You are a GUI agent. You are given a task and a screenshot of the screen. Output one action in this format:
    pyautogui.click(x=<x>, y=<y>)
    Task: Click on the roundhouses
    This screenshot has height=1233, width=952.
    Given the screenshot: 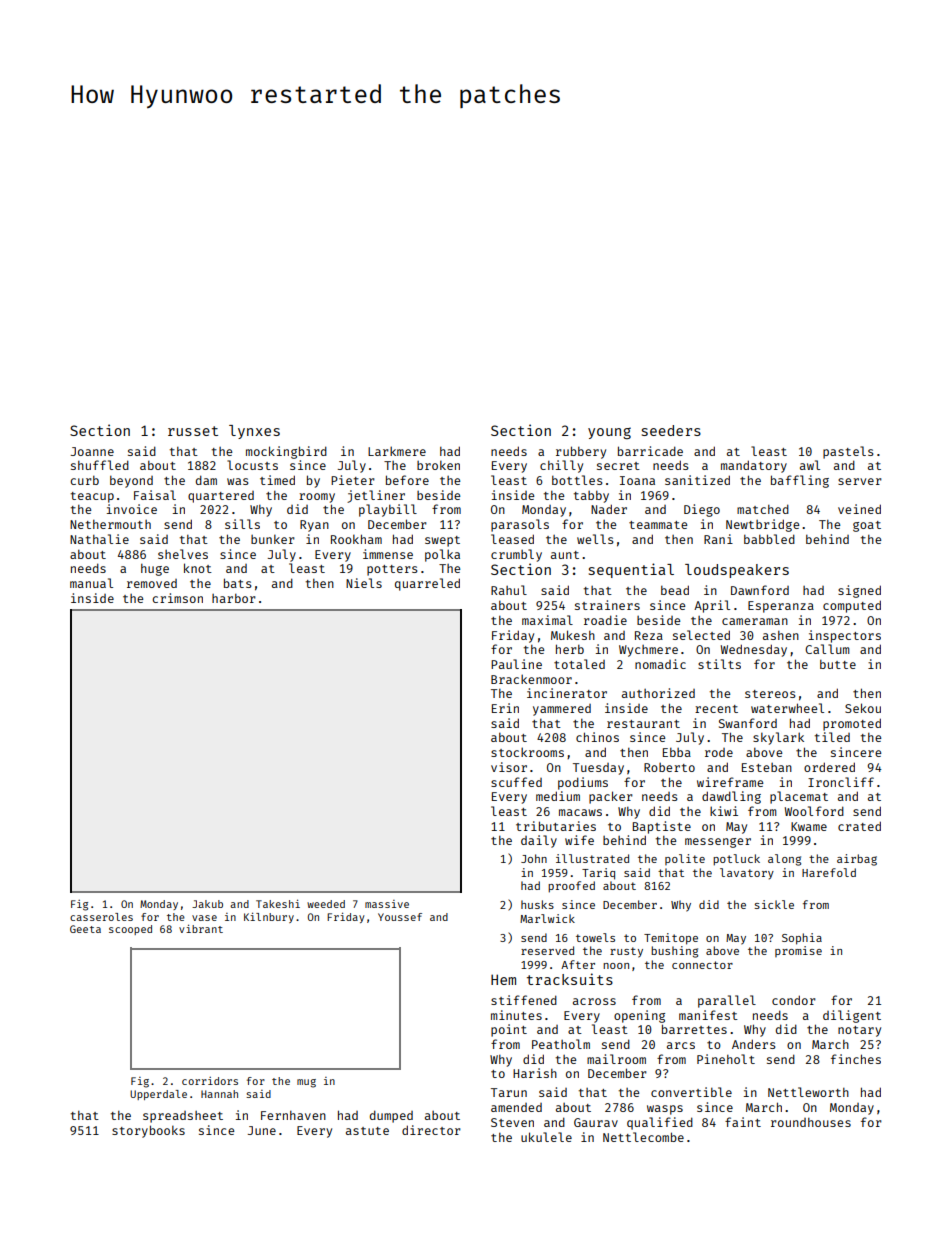 What is the action you would take?
    pyautogui.click(x=811, y=1122)
